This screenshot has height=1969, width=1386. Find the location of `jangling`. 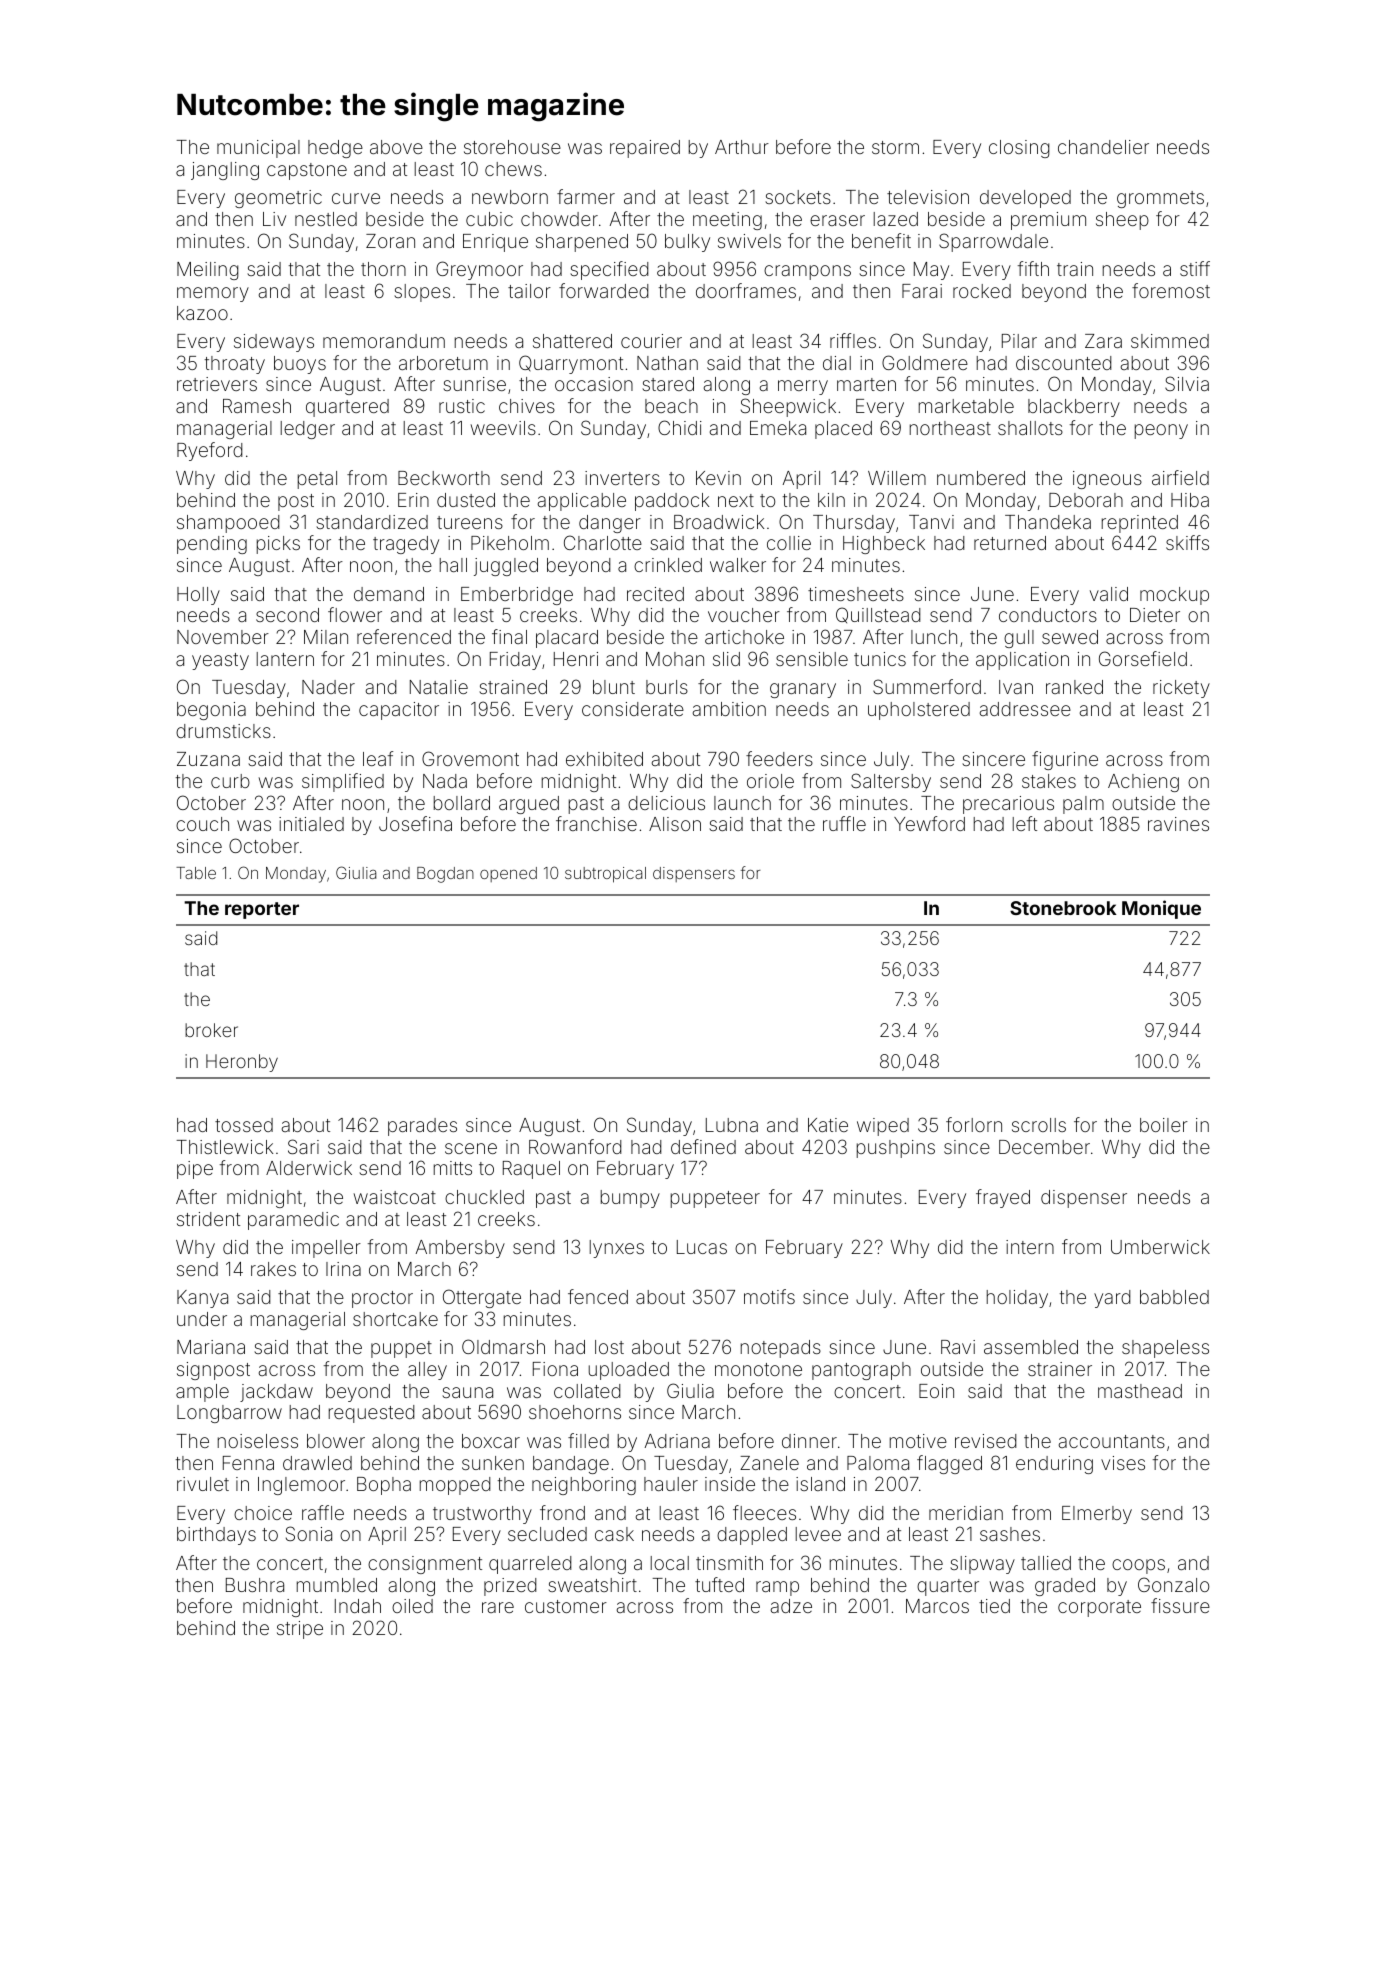

jangling is located at coordinates (225, 171).
